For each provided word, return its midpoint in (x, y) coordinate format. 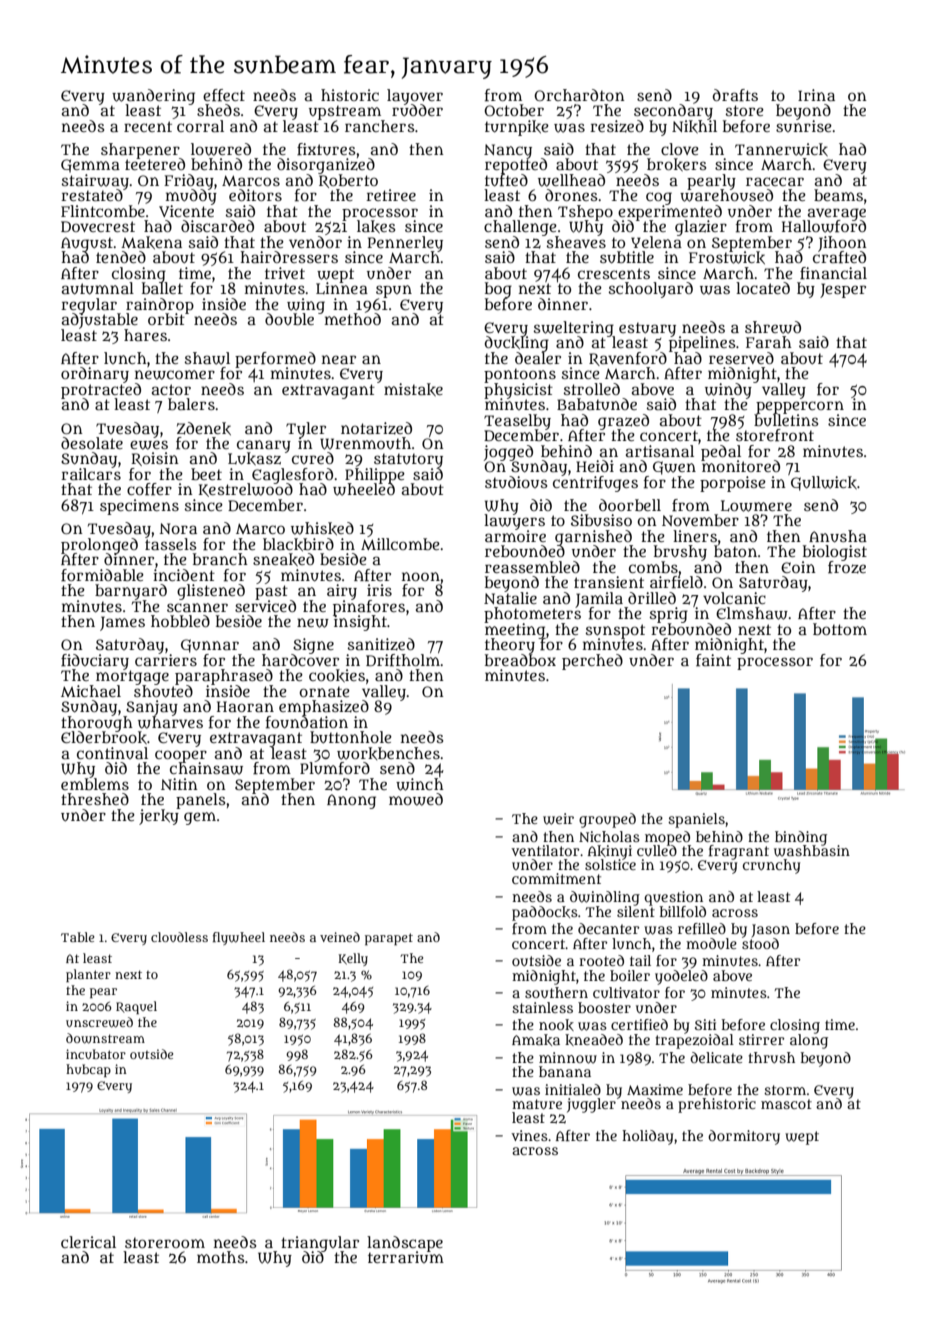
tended (121, 257)
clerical (88, 1242)
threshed (95, 799)
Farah (769, 342)
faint (713, 660)
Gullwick (824, 483)
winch (420, 784)
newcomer (175, 375)
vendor (315, 242)
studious (516, 482)
